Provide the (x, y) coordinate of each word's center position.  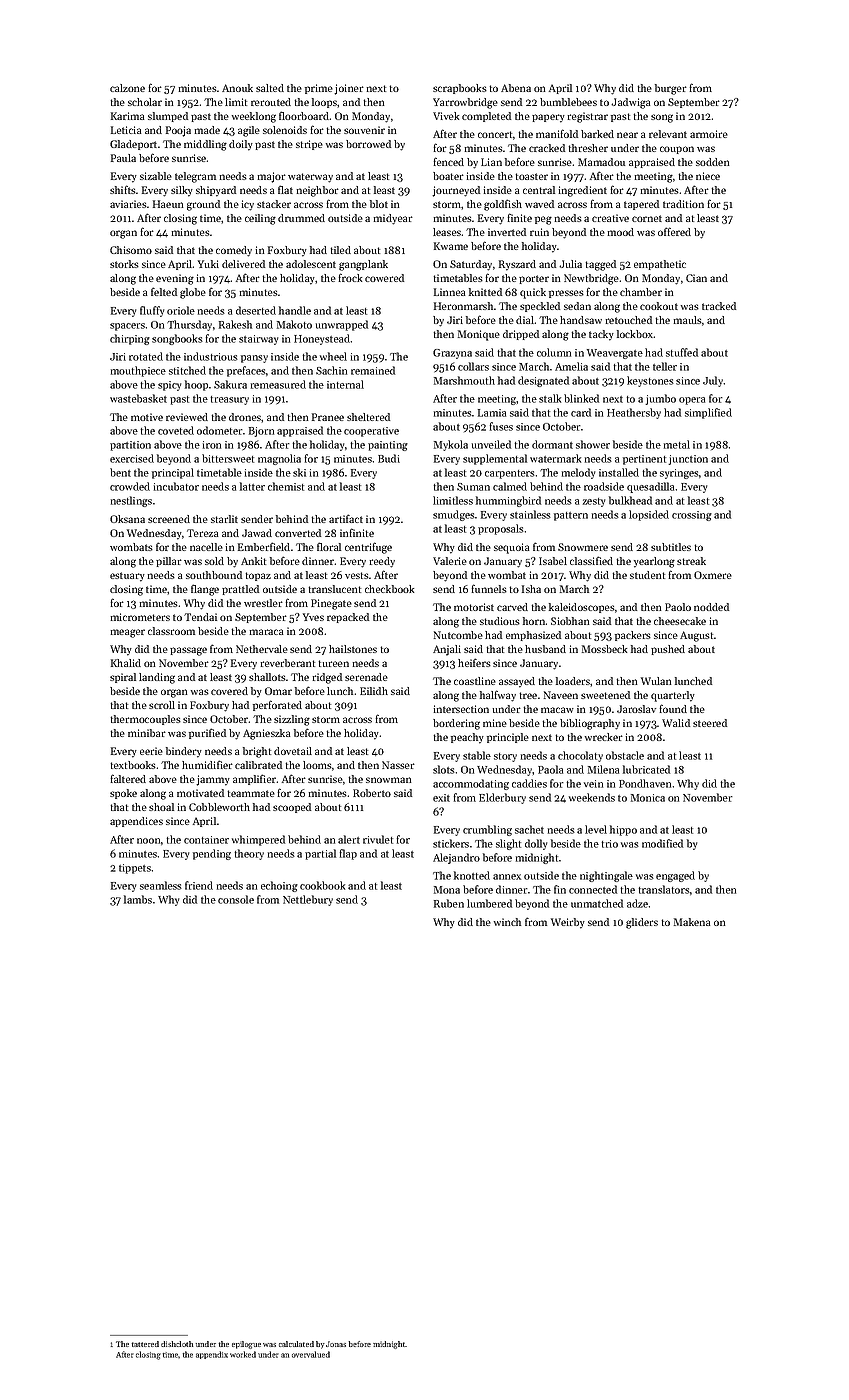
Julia (570, 264)
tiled (340, 250)
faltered (128, 778)
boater (448, 176)
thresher (588, 148)
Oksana (127, 519)
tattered (145, 1344)
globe (193, 293)
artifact (346, 518)
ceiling (260, 219)
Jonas (336, 1344)
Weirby (568, 923)
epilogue (246, 1345)
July (713, 381)
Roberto (372, 793)
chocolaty (580, 756)
